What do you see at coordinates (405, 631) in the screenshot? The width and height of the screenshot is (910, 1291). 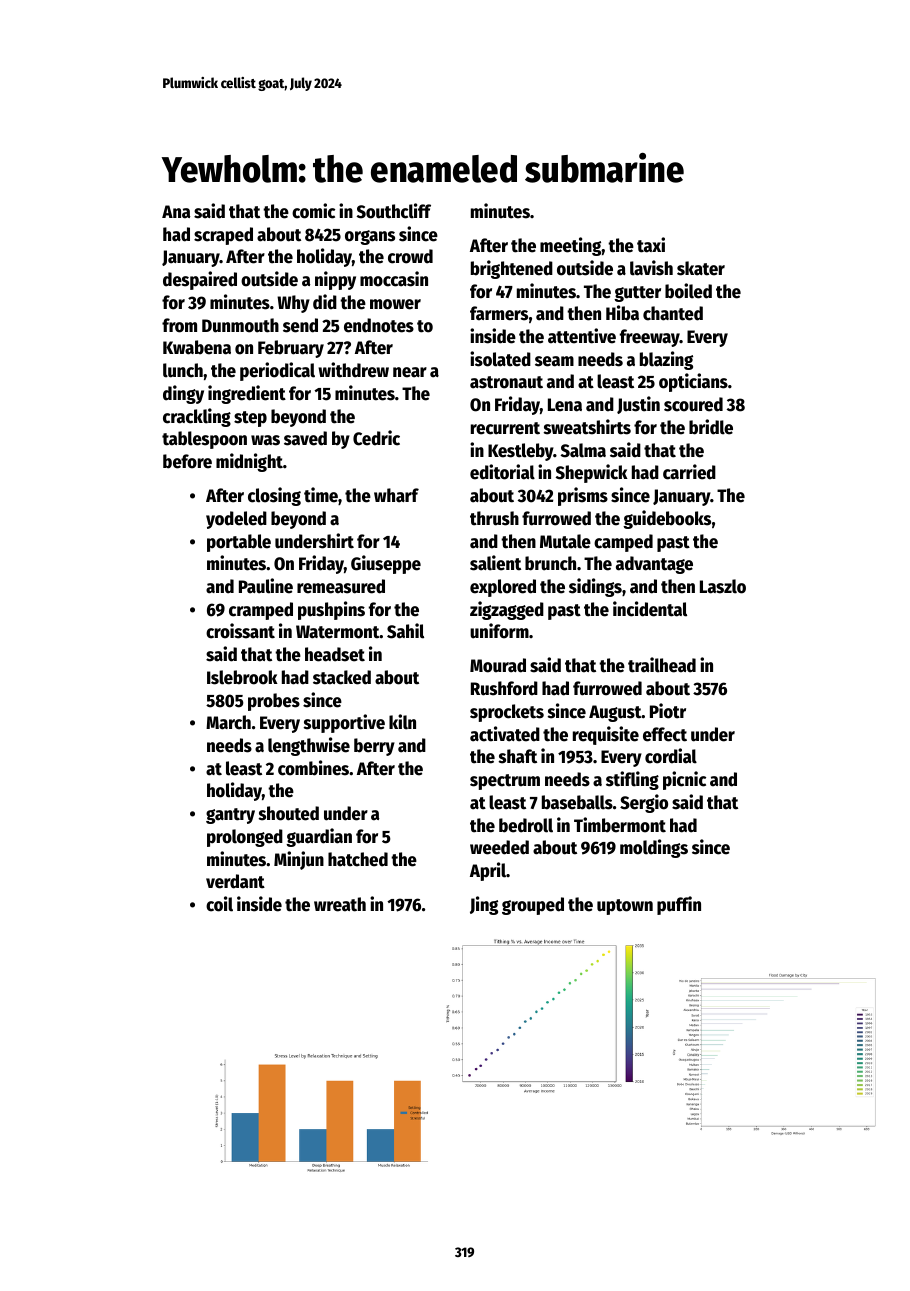 I see `Sahil` at bounding box center [405, 631].
